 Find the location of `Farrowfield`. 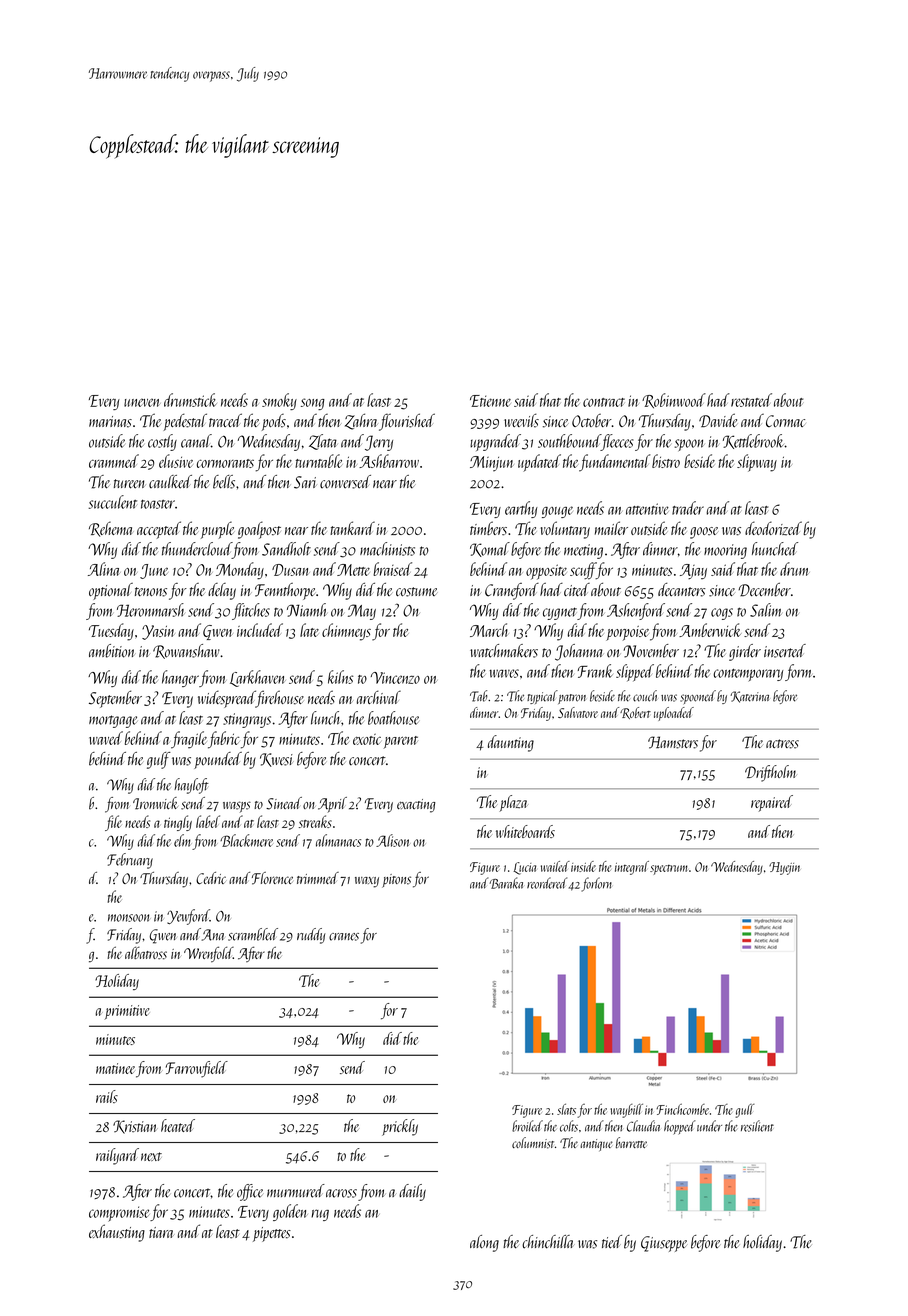

Farrowfield is located at coordinates (197, 1069).
